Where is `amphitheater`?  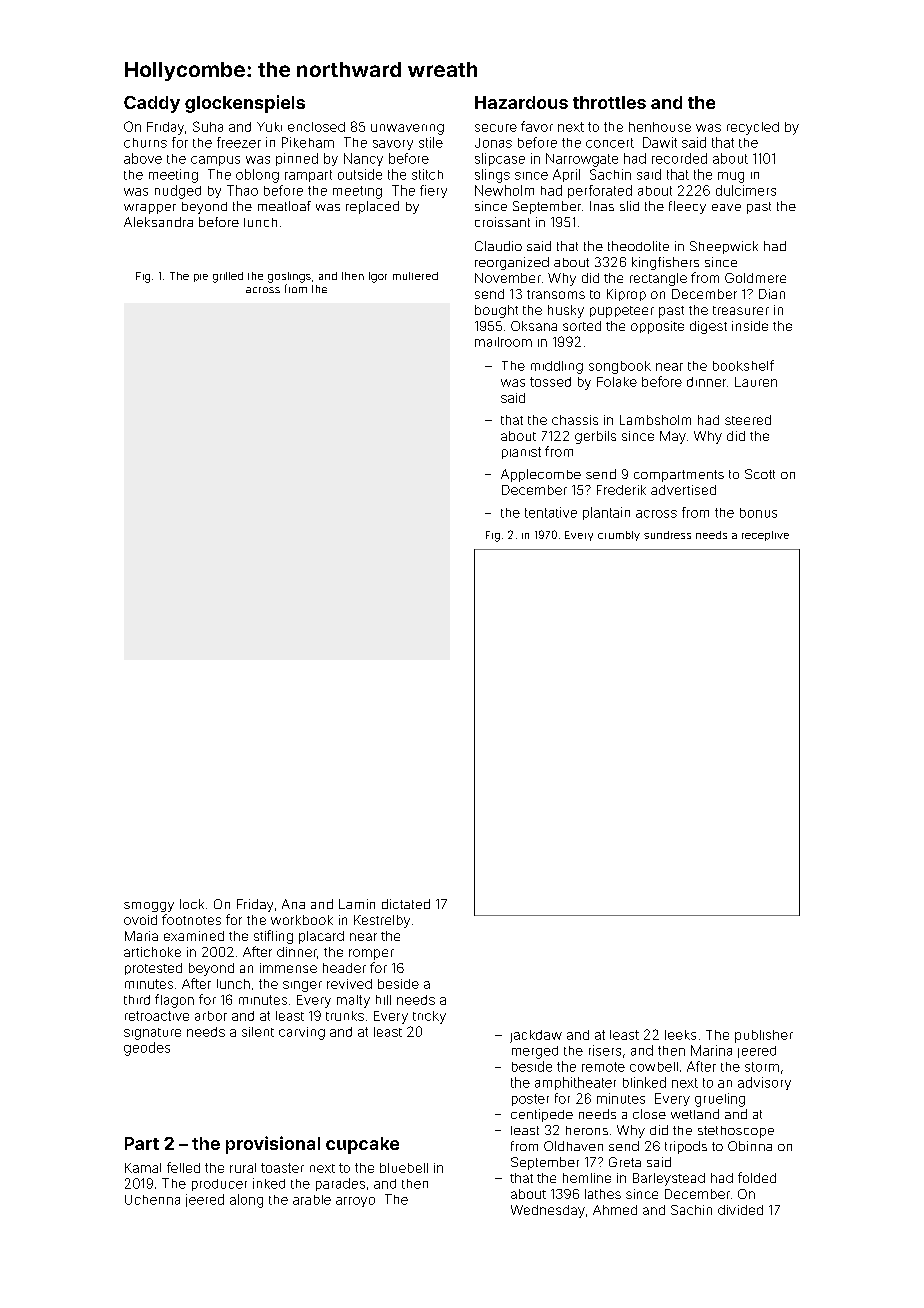 amphitheater is located at coordinates (575, 1083).
